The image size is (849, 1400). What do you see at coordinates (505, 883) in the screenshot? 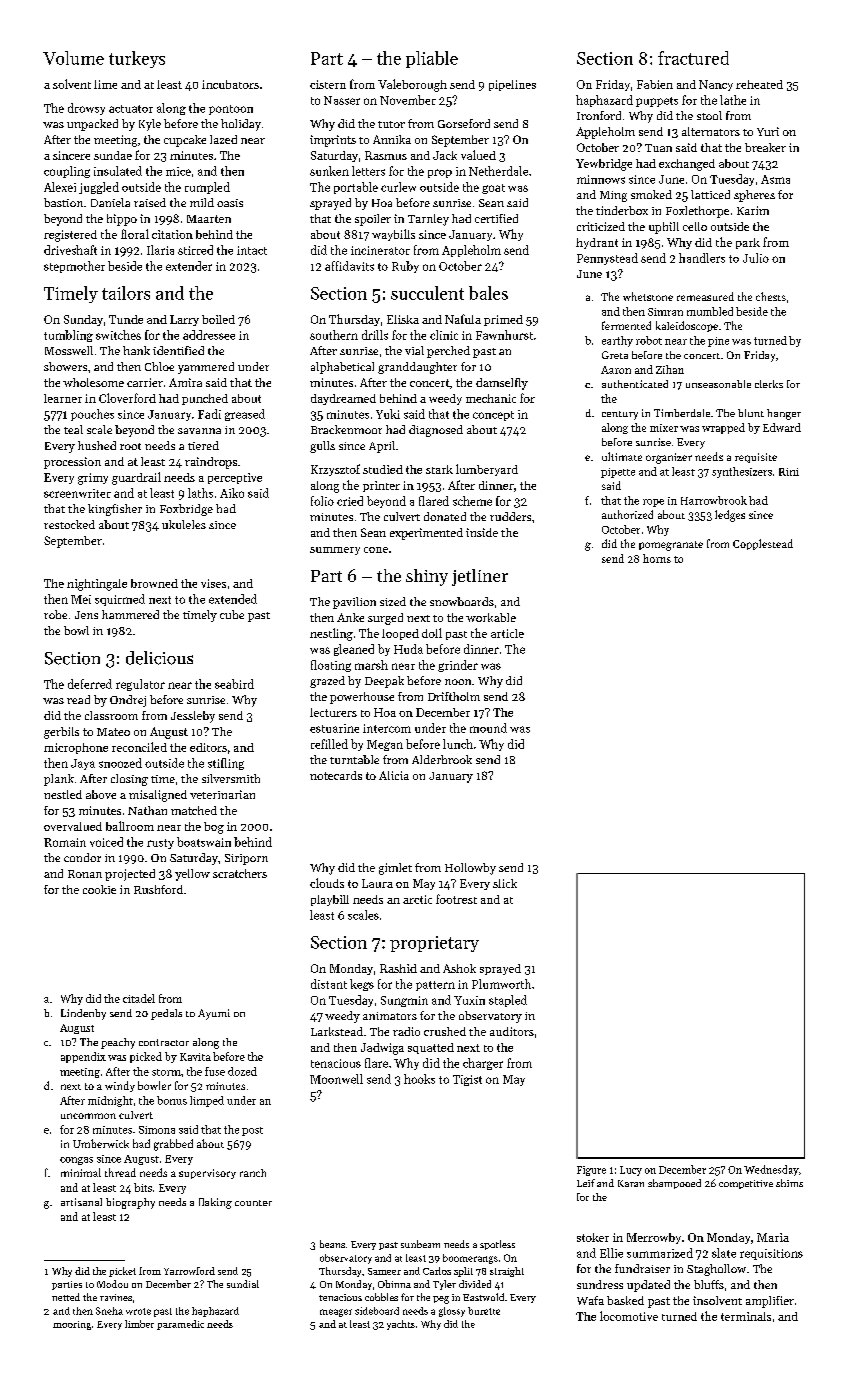
I see `slick` at bounding box center [505, 883].
